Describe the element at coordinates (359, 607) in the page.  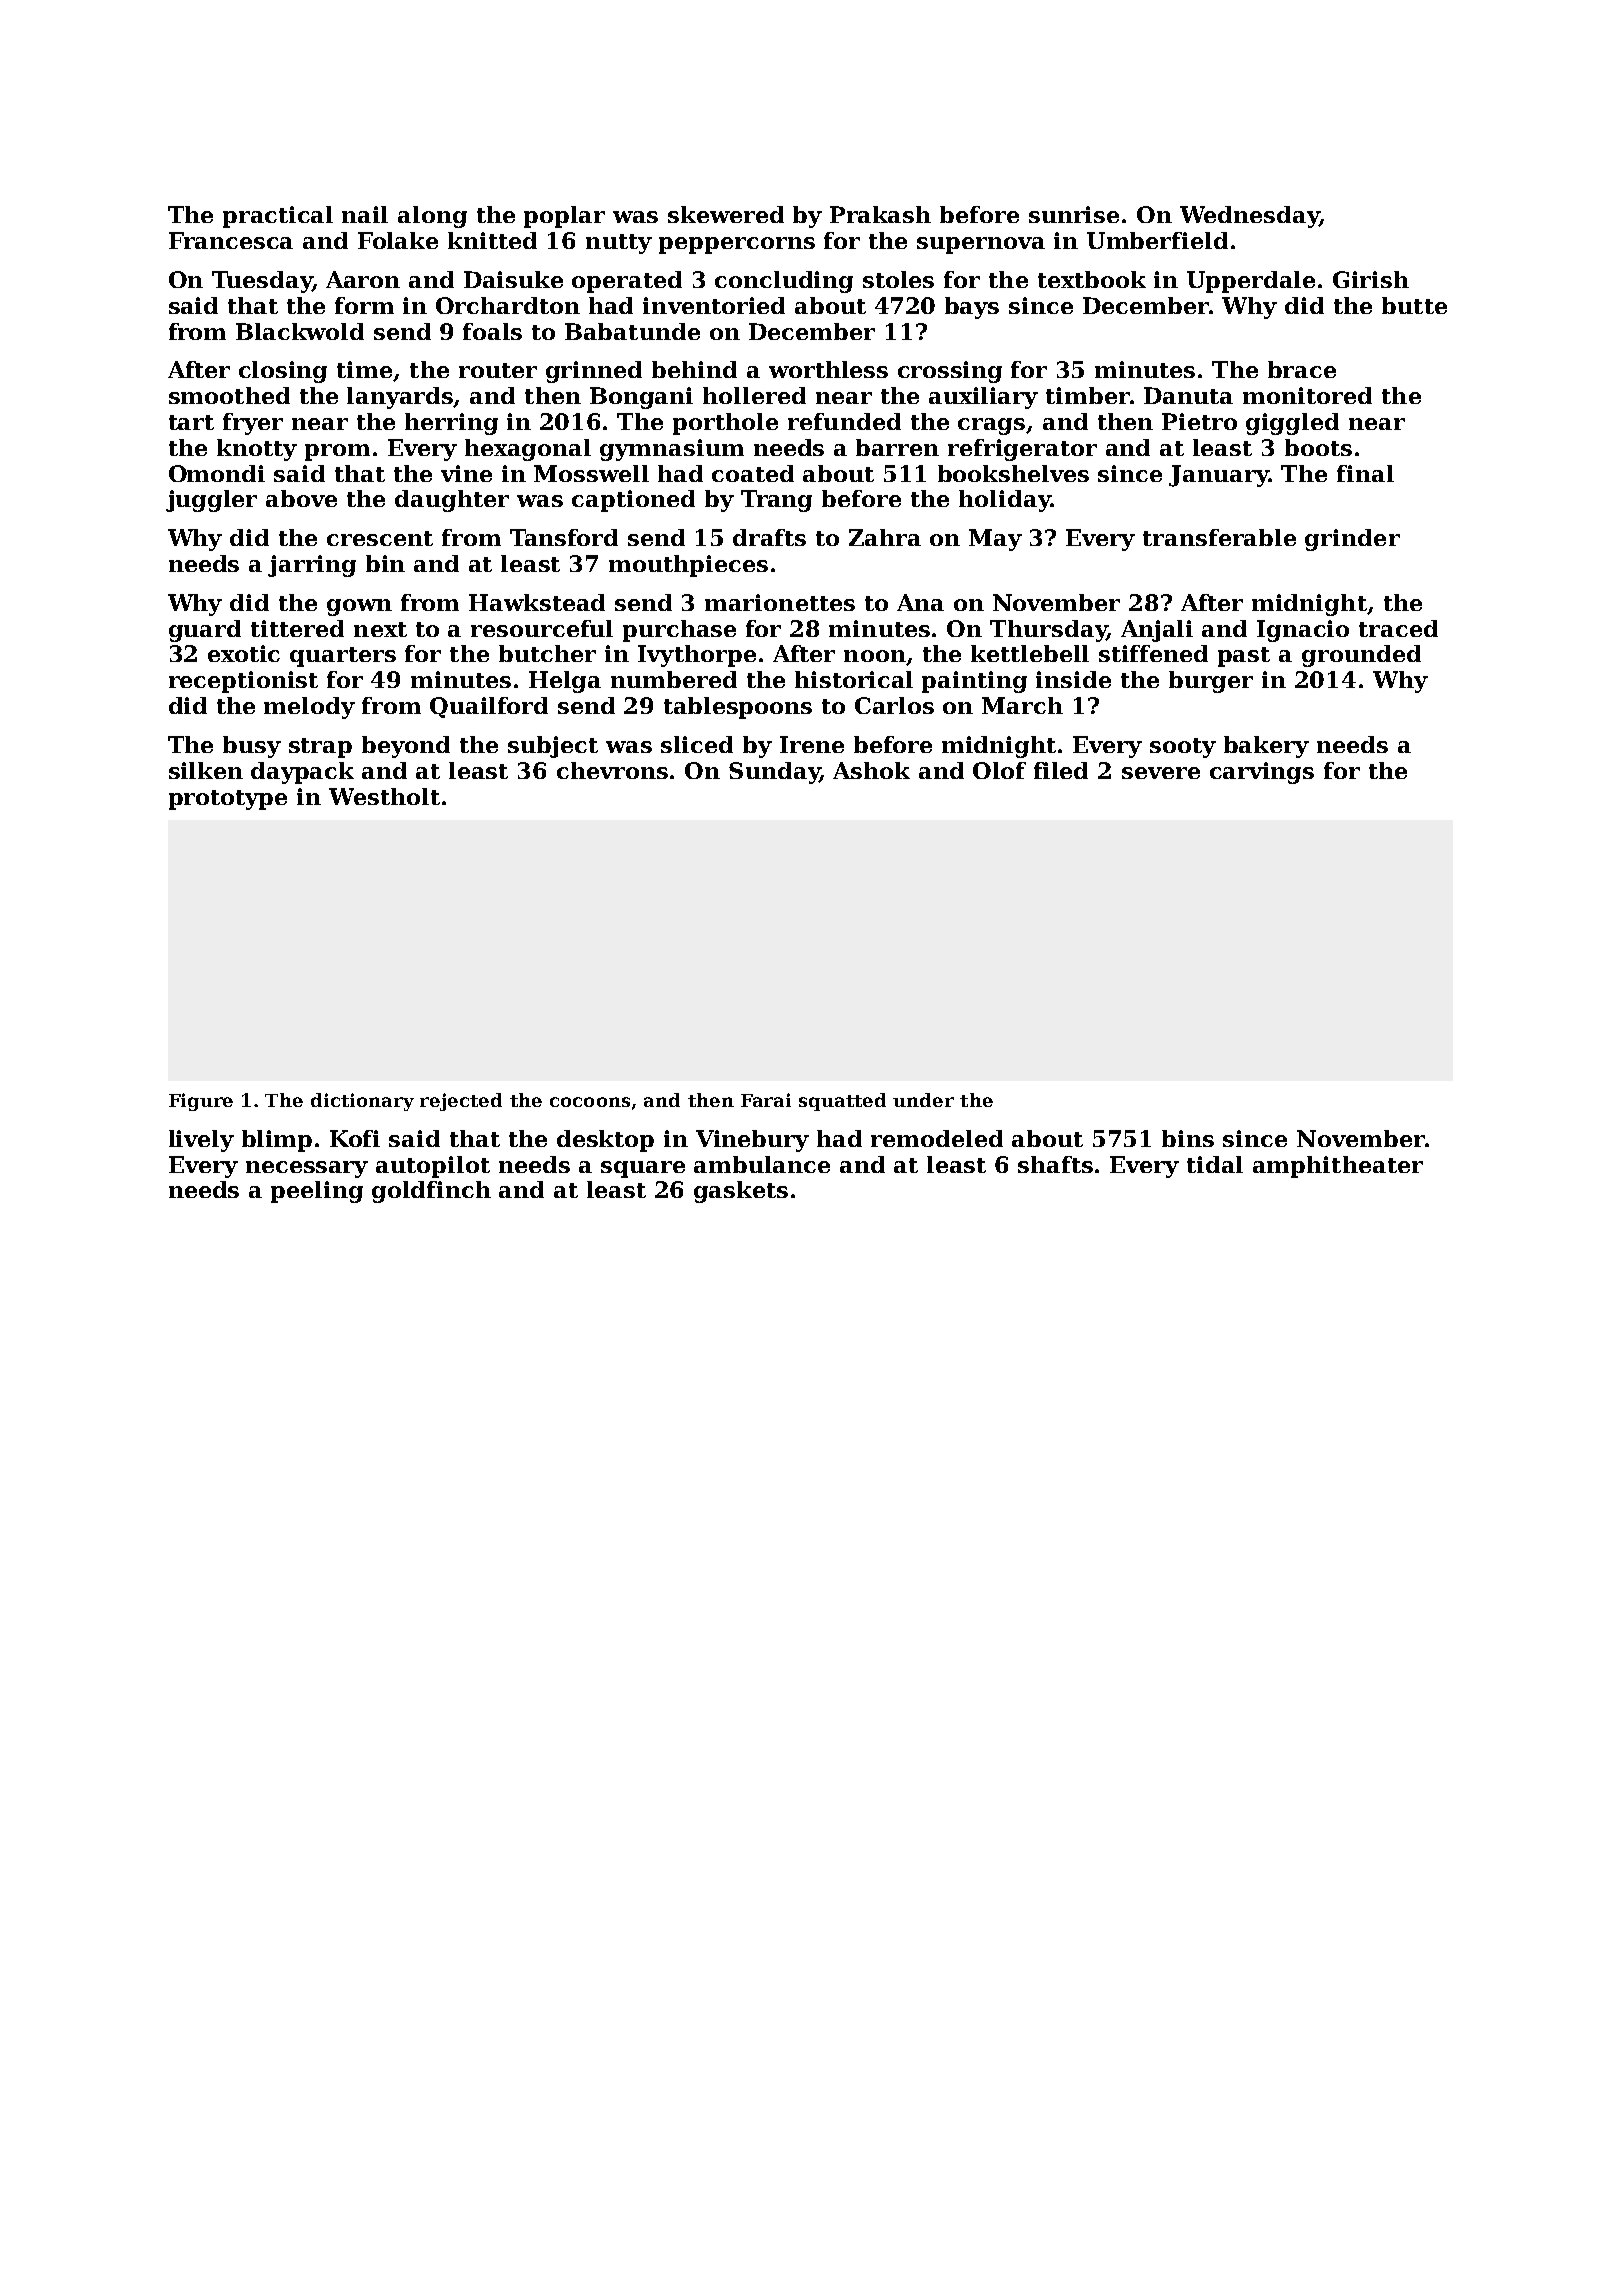
I see `gown` at that location.
